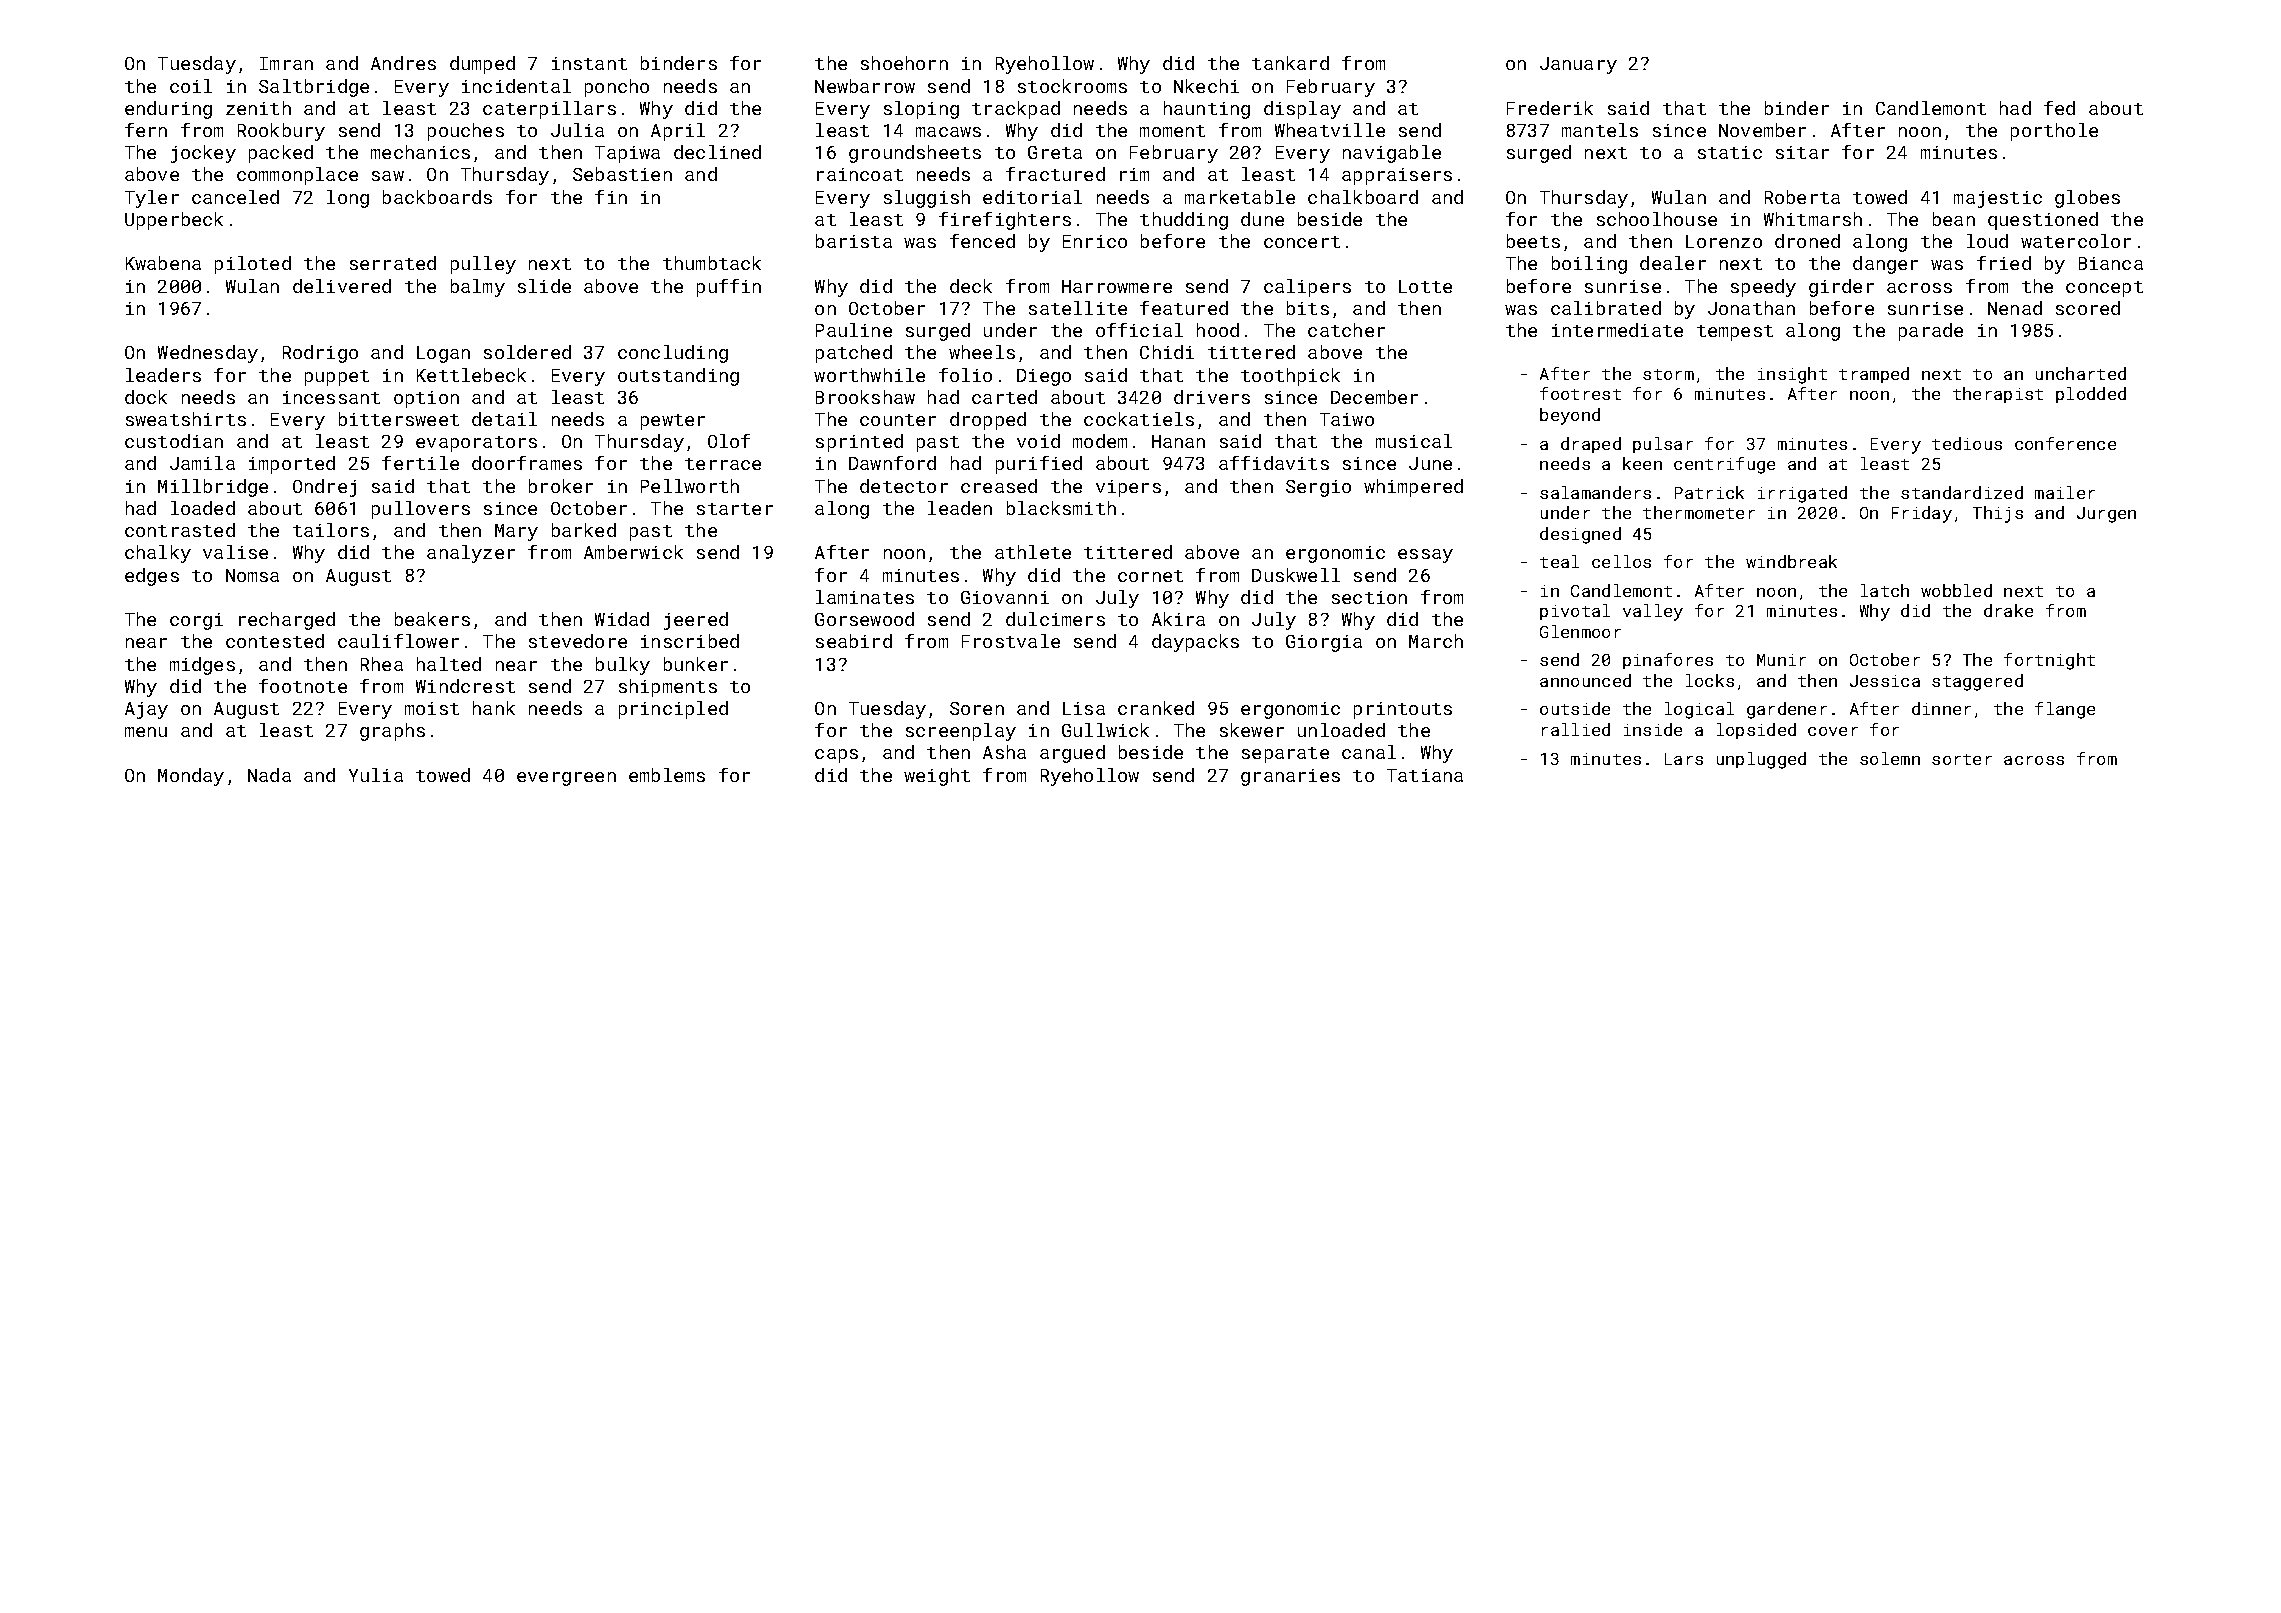 This screenshot has width=2281, height=1613. Describe the element at coordinates (1663, 445) in the screenshot. I see `pulsar` at that location.
